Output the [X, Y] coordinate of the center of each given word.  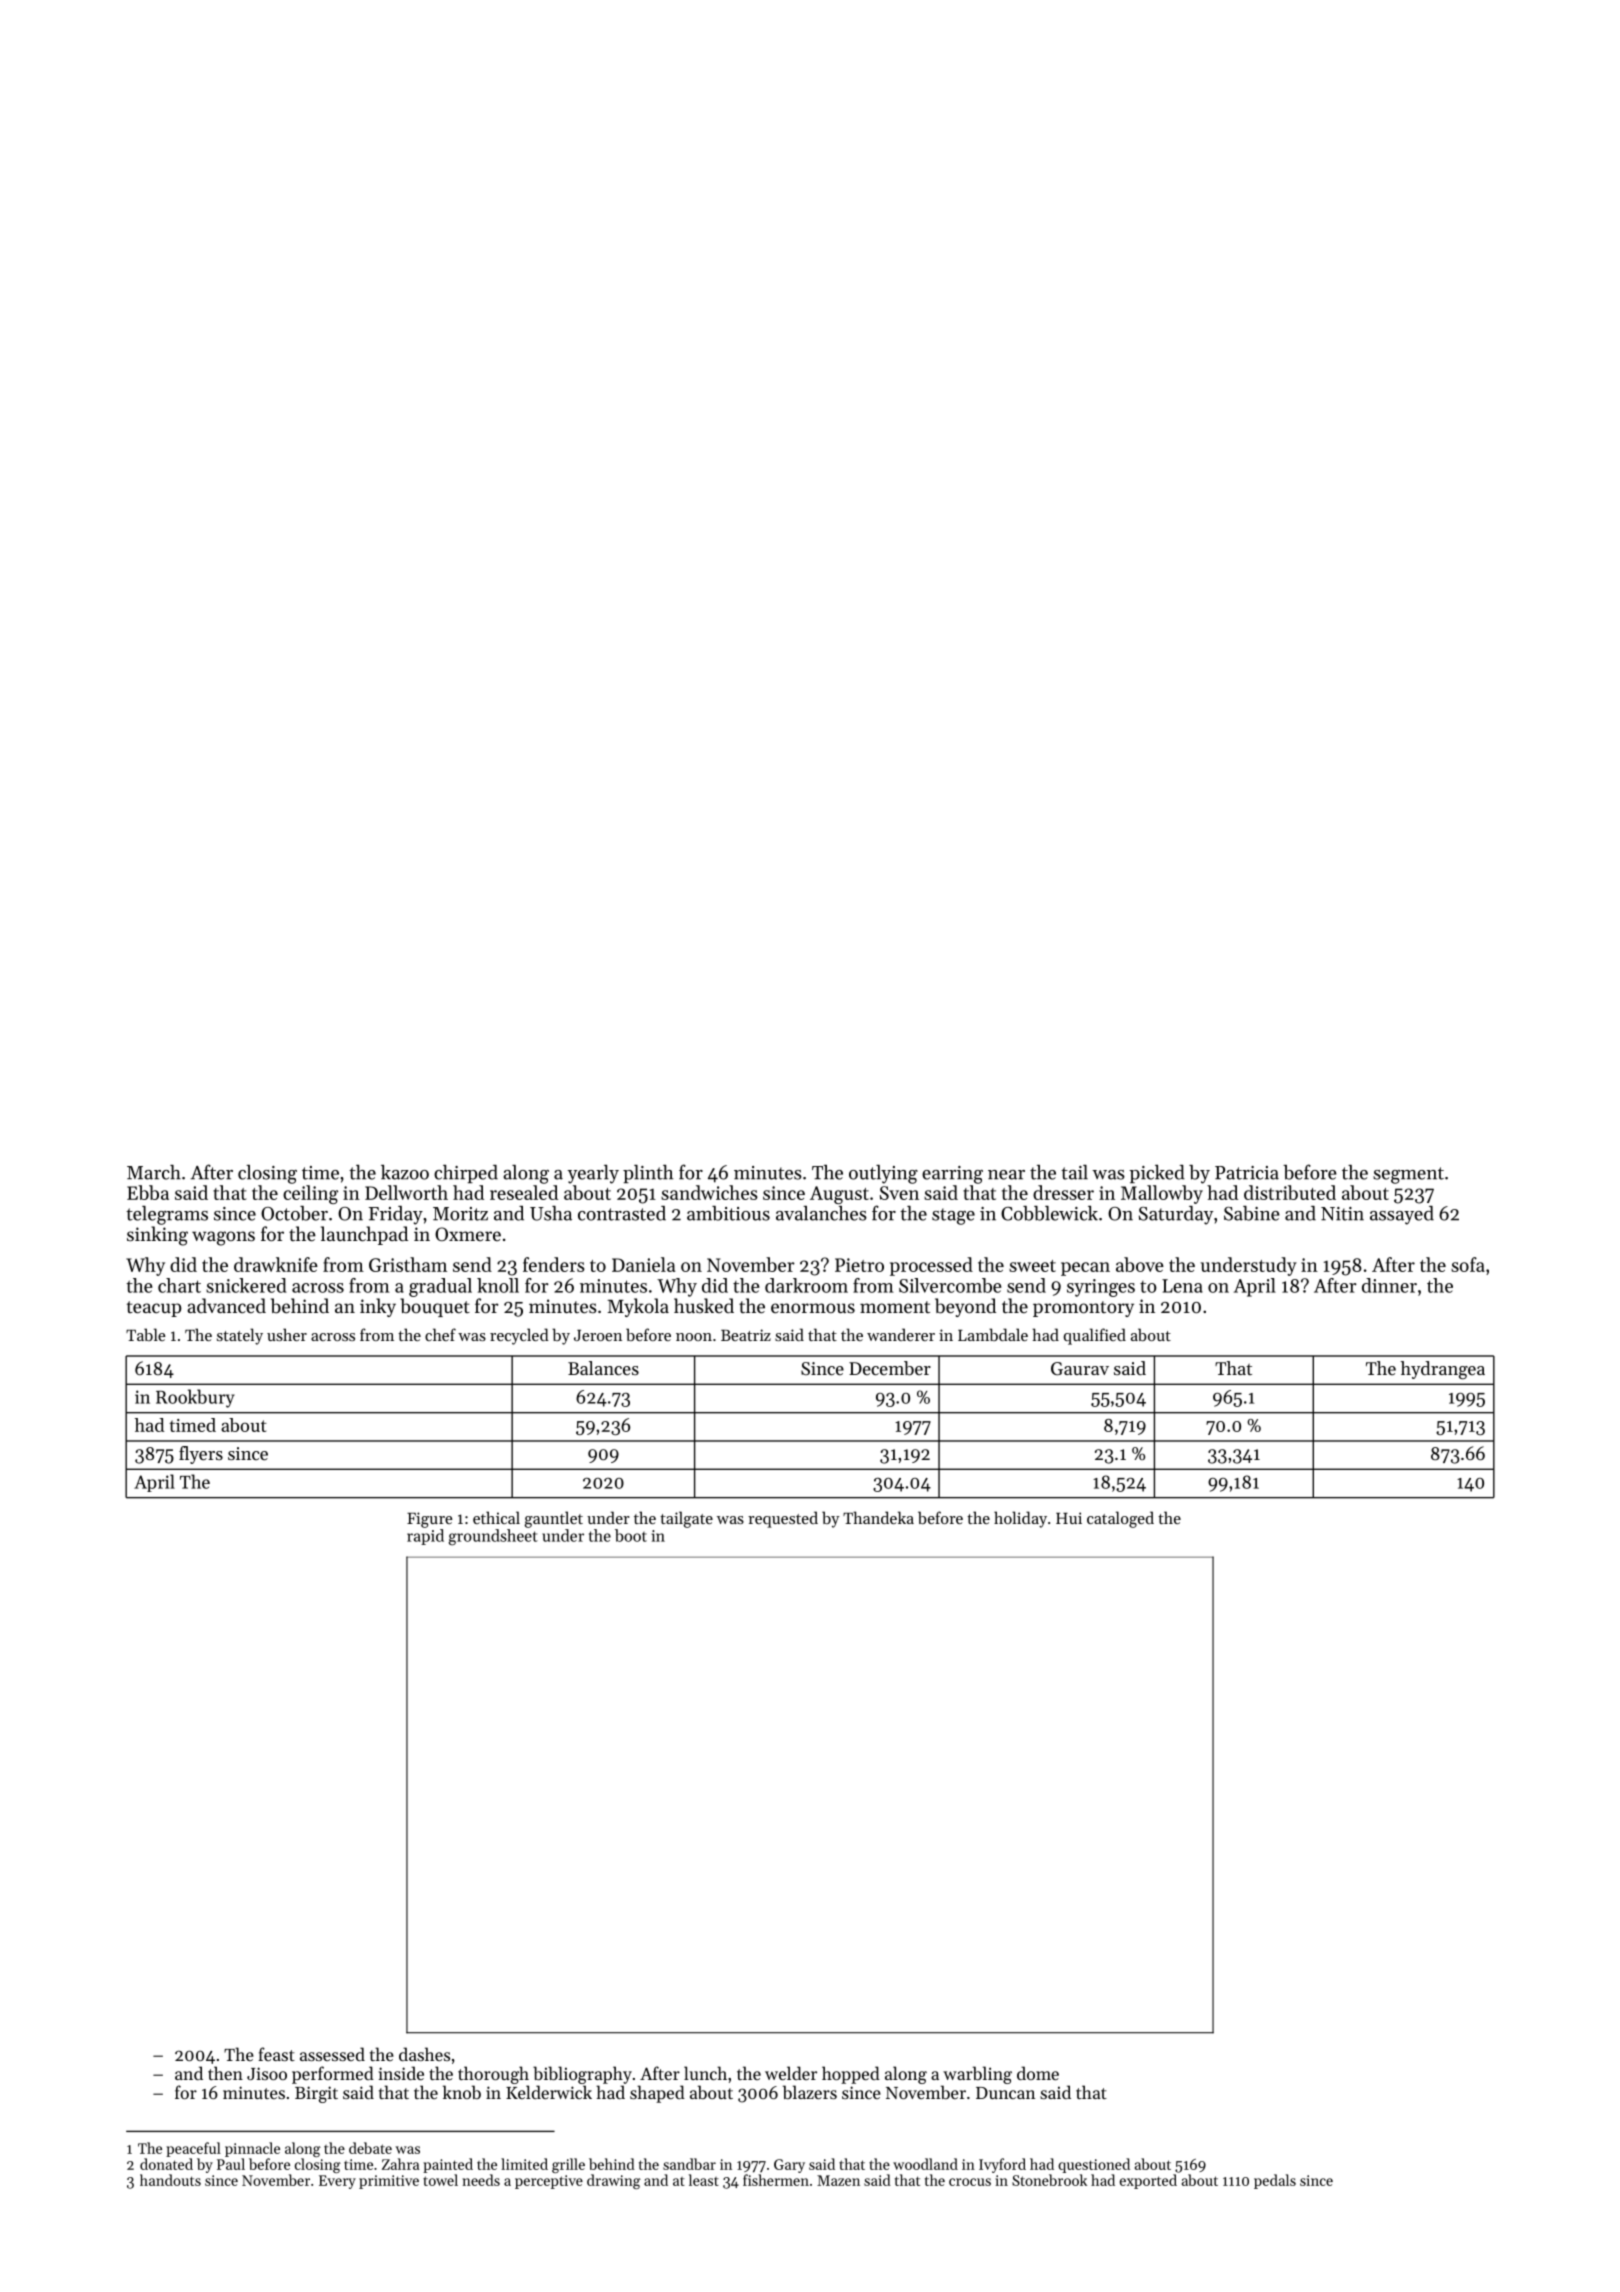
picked [1157, 1174]
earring [952, 1175]
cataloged [1120, 1519]
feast [276, 2054]
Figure [429, 1520]
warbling [977, 2075]
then [225, 2073]
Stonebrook [1049, 2180]
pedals [1275, 2181]
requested [783, 1519]
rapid [425, 1537]
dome [1038, 2073]
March [154, 1172]
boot [631, 1535]
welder [791, 2073]
